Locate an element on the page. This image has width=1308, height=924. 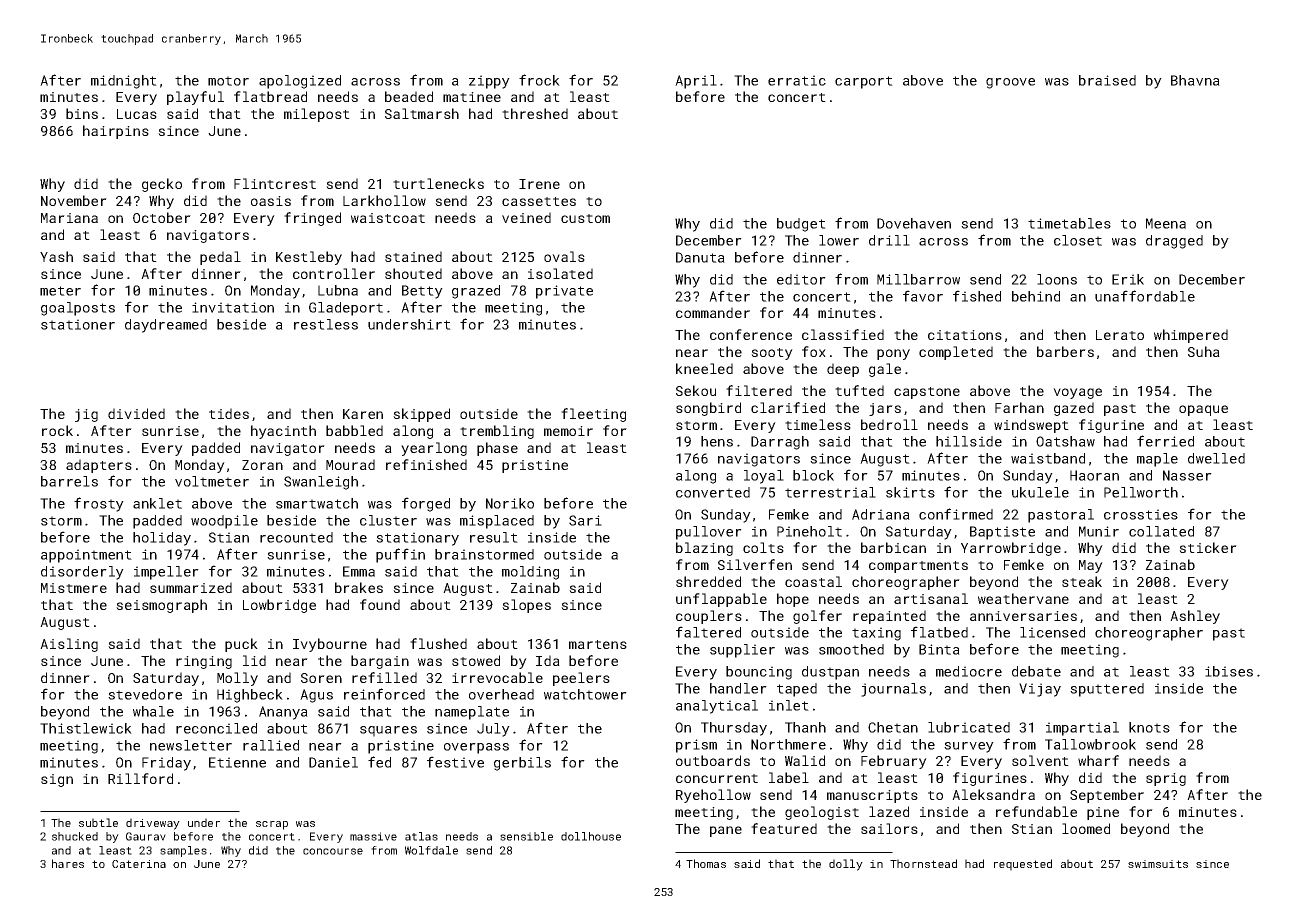
zippy is located at coordinates (489, 82).
